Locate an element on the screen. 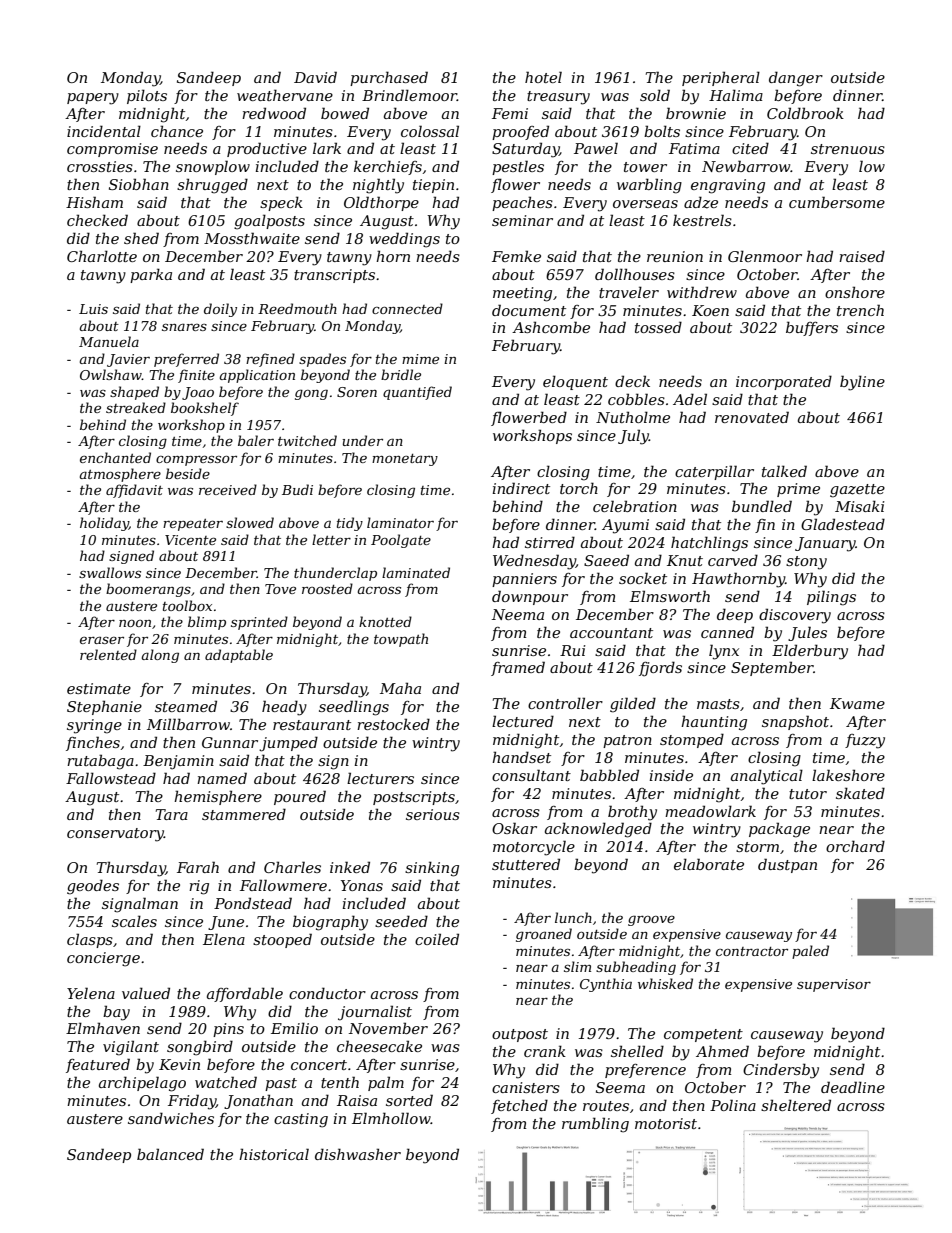 Image resolution: width=952 pixels, height=1233 pixels. stirred is located at coordinates (550, 542).
